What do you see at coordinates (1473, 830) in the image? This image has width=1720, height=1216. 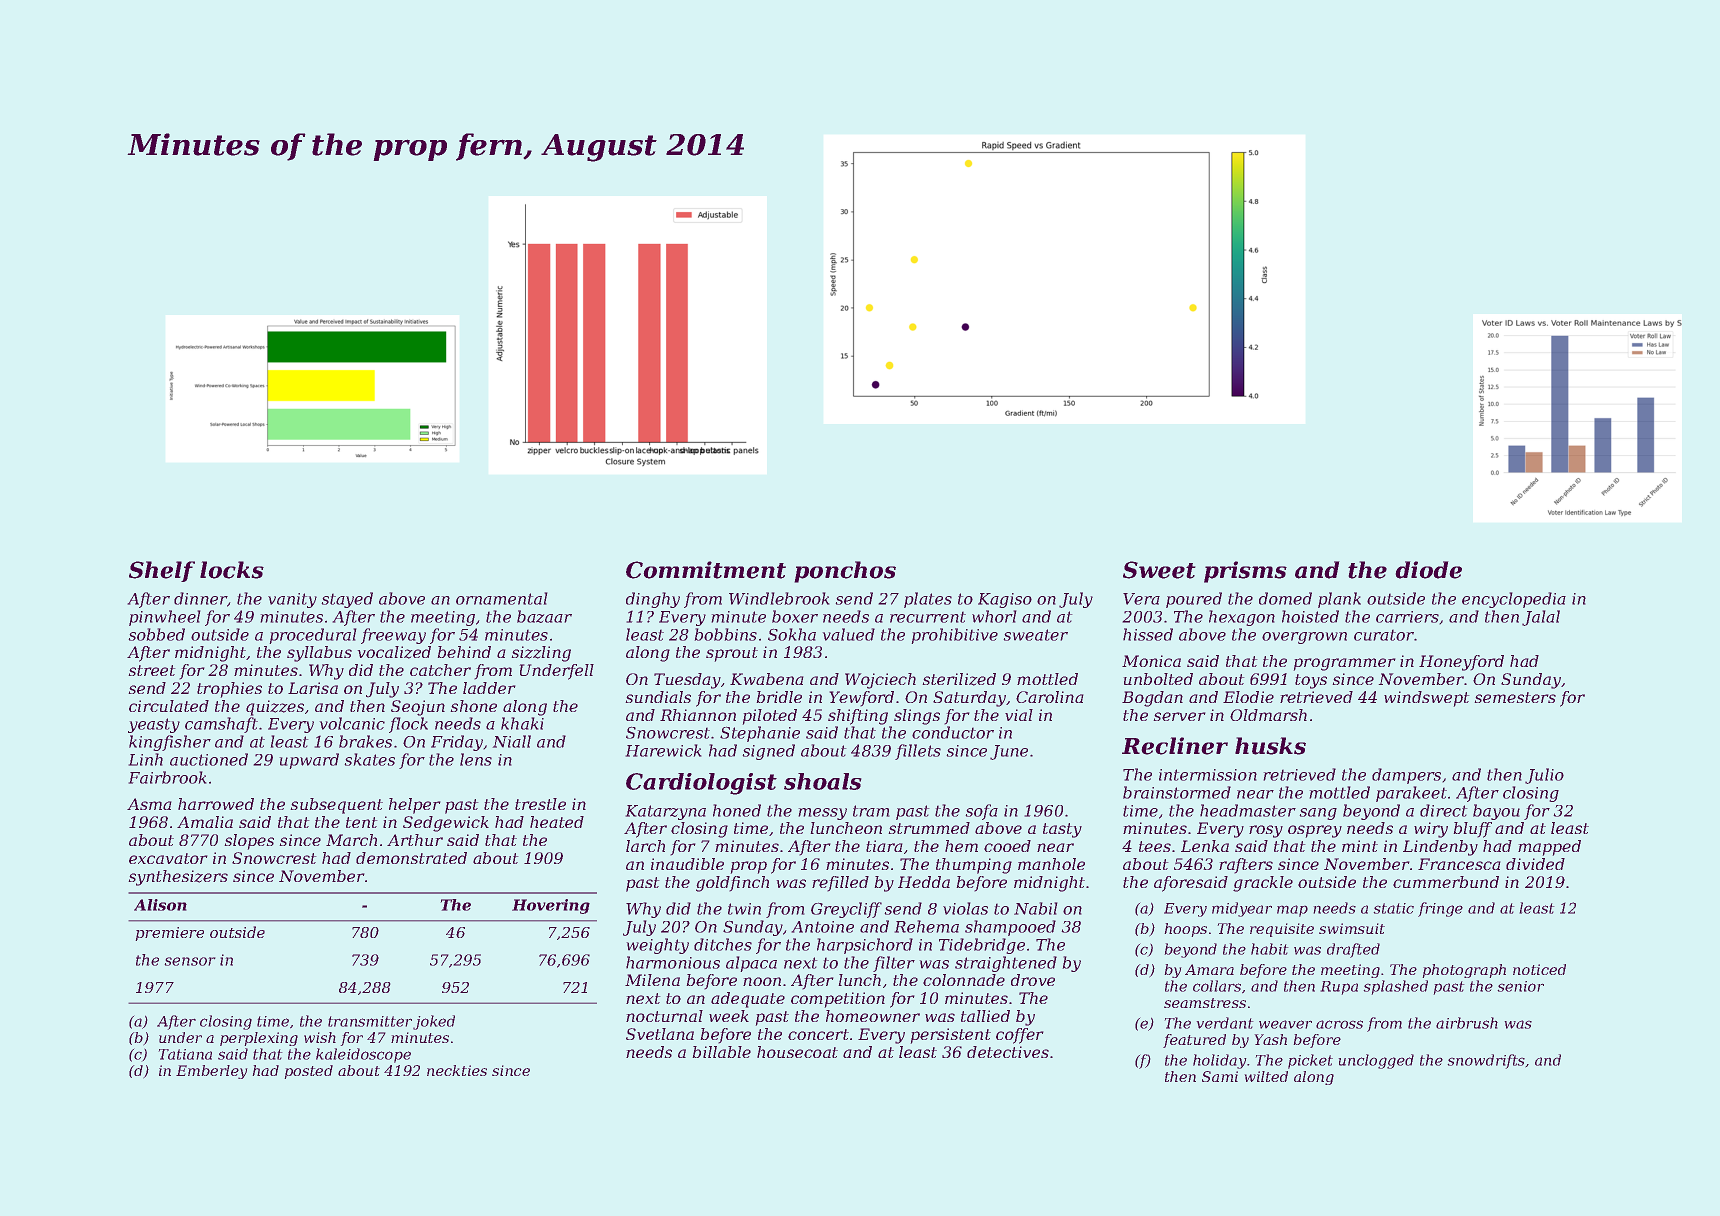 I see `bluff` at bounding box center [1473, 830].
